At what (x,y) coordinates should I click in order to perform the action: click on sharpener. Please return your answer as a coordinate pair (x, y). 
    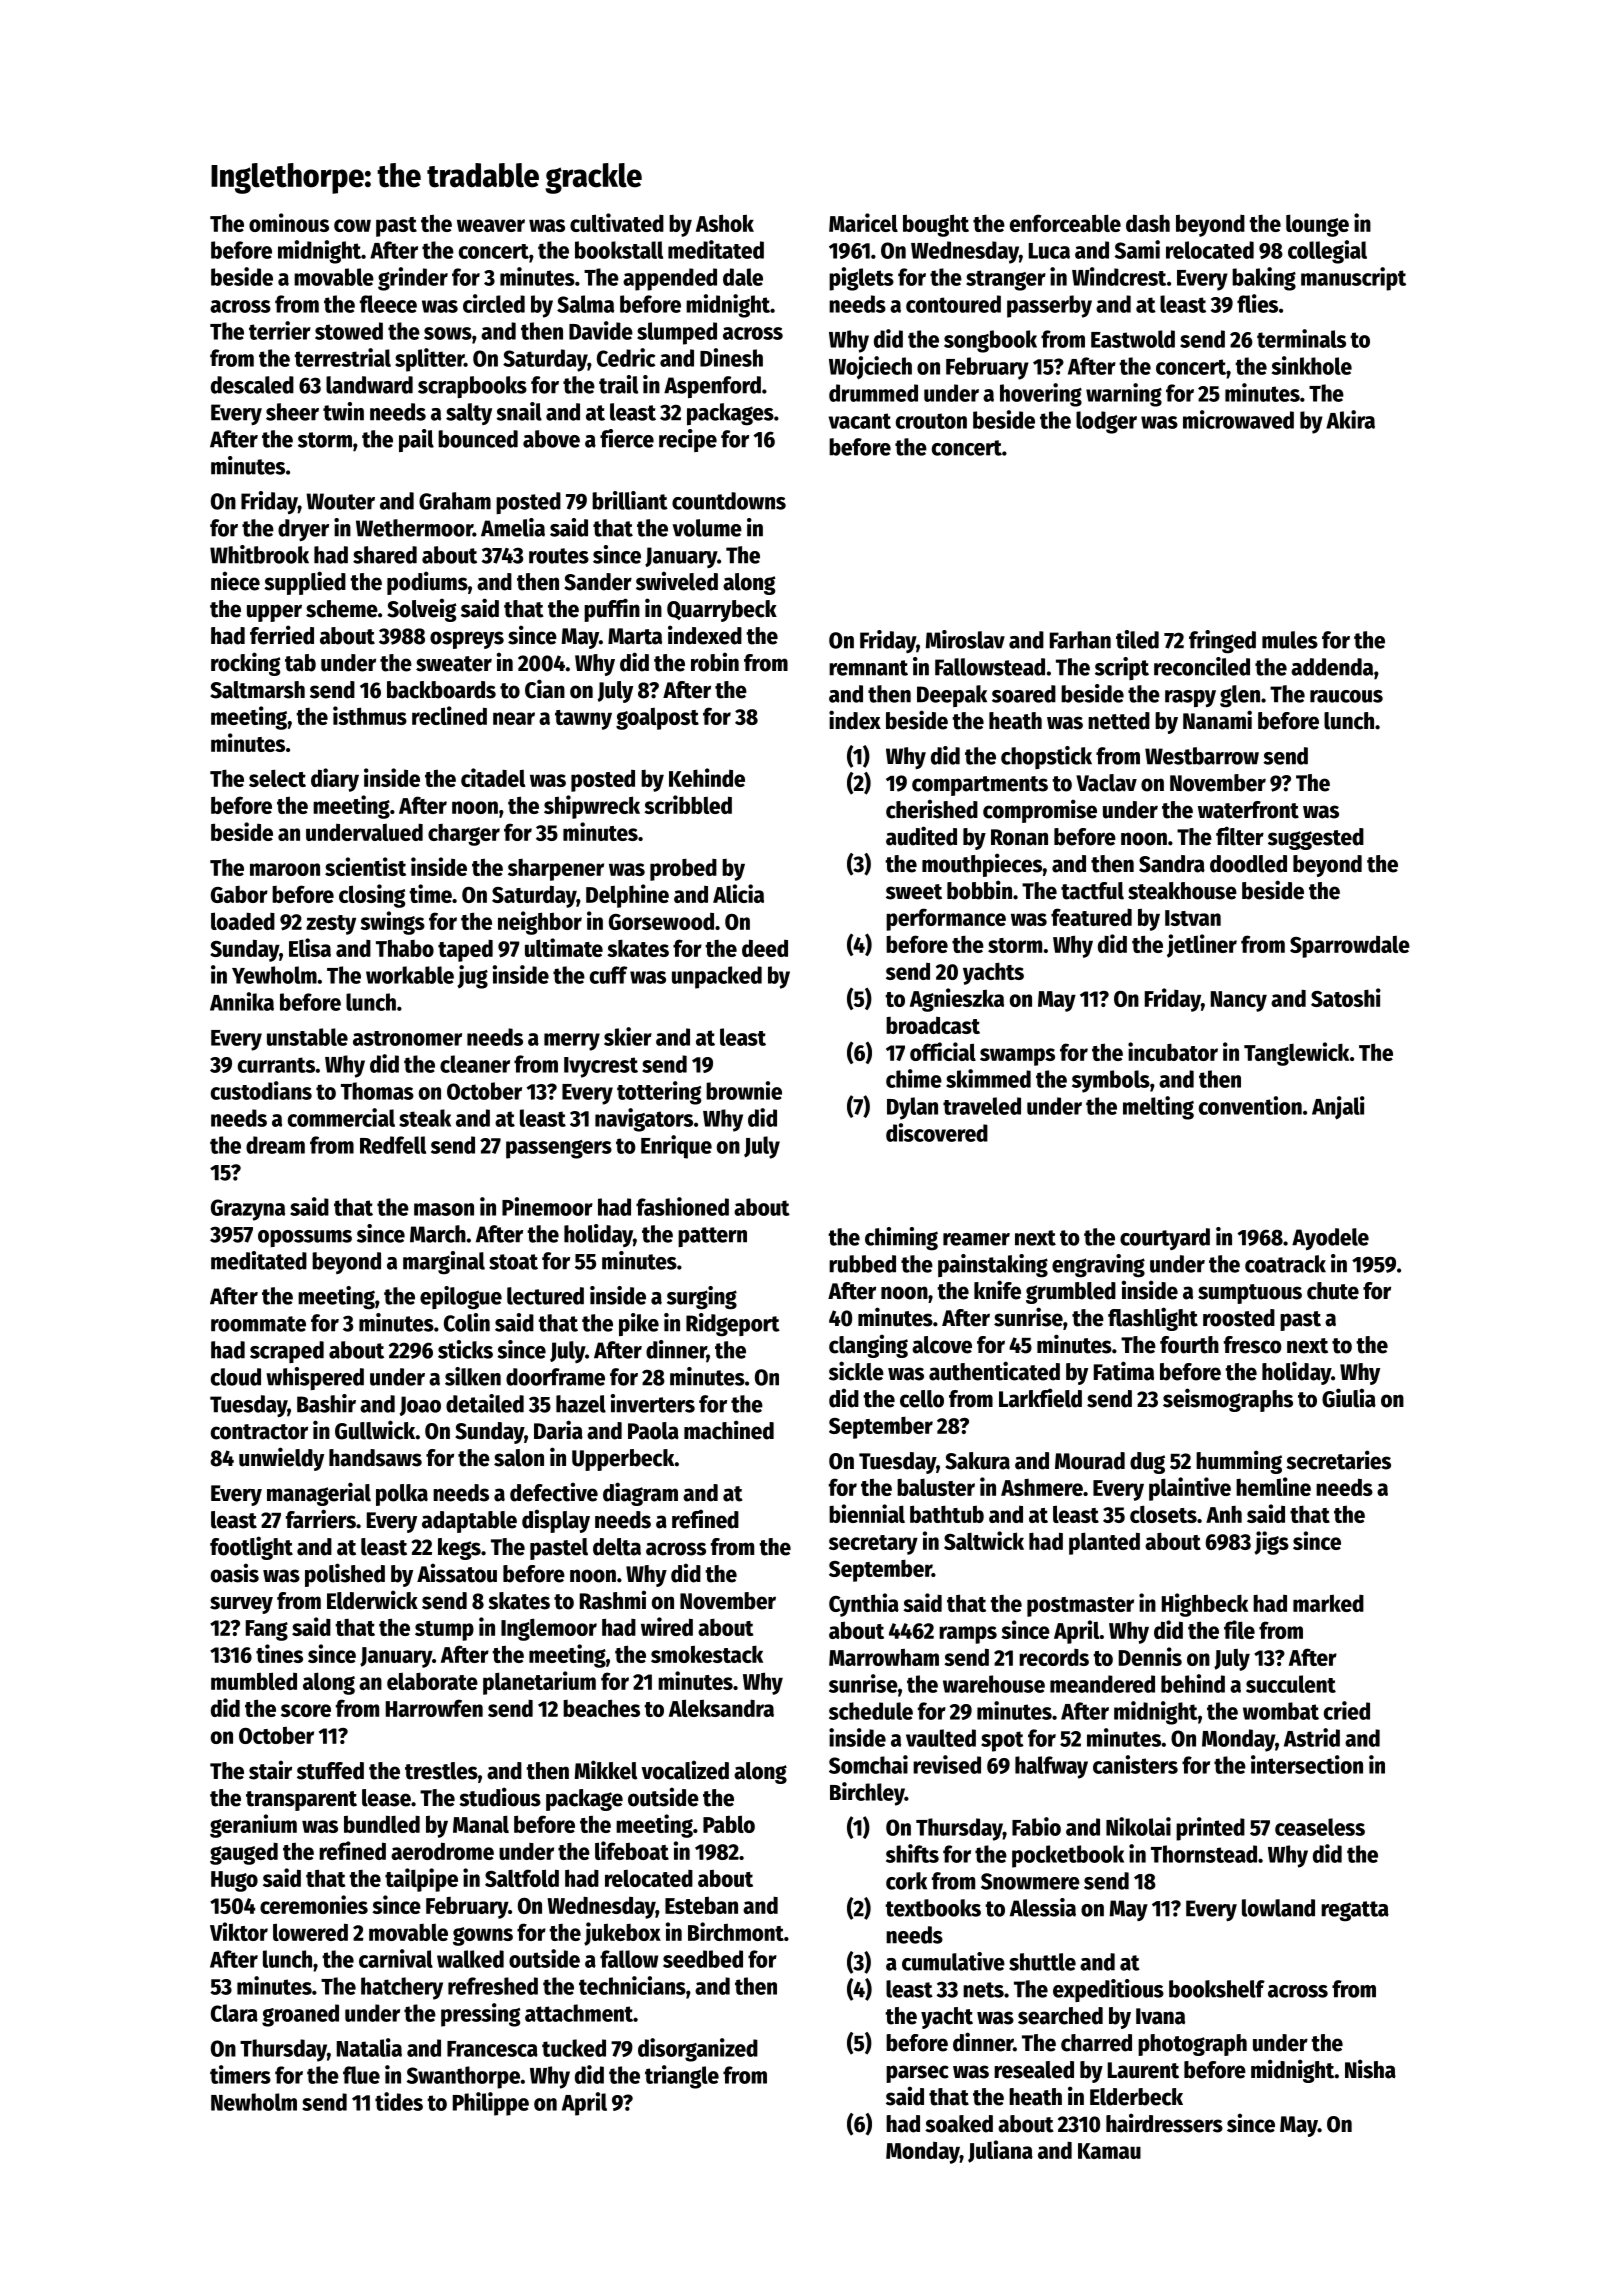
    Looking at the image, I should click on (556, 870).
